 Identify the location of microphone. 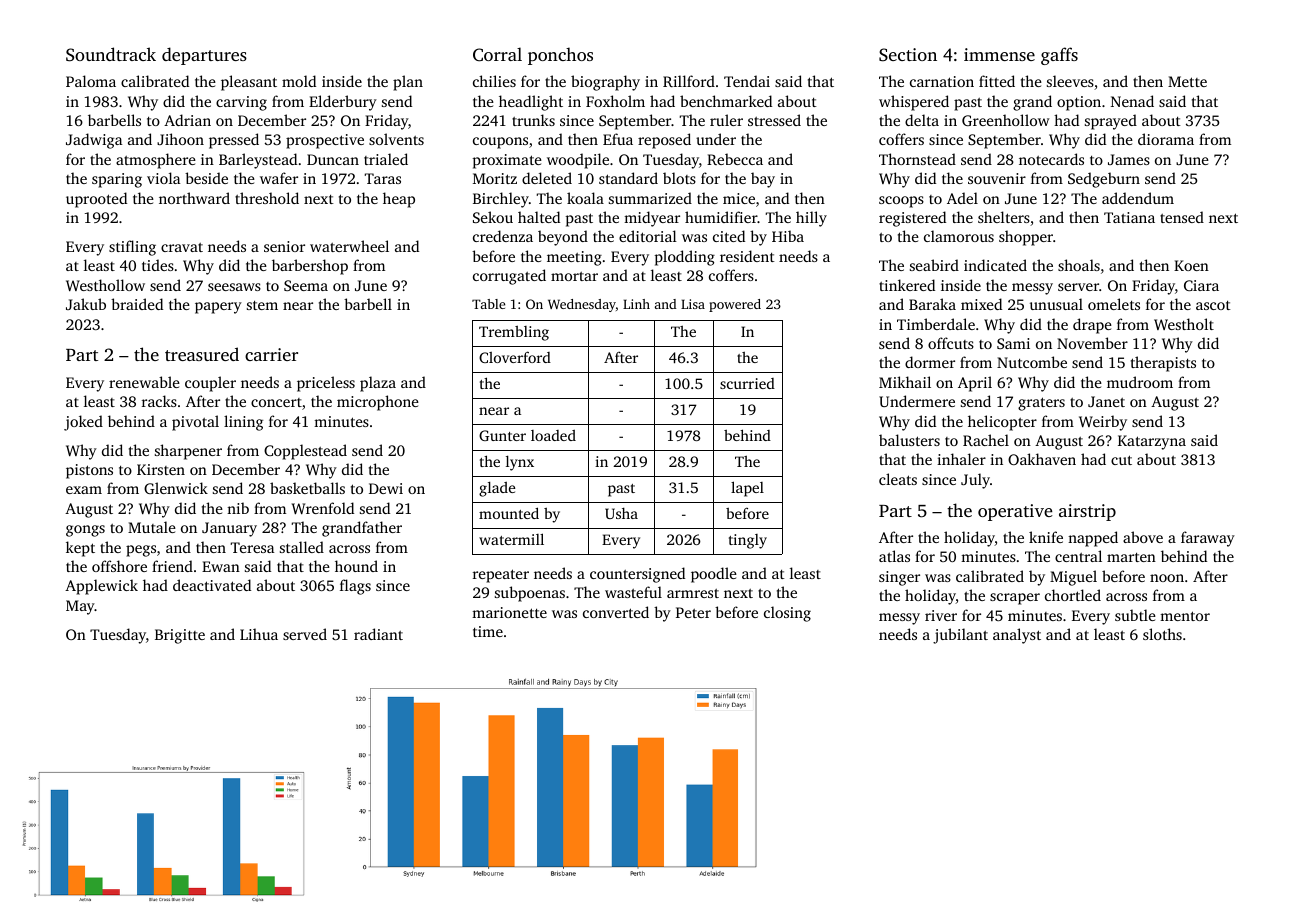
(378, 403).
